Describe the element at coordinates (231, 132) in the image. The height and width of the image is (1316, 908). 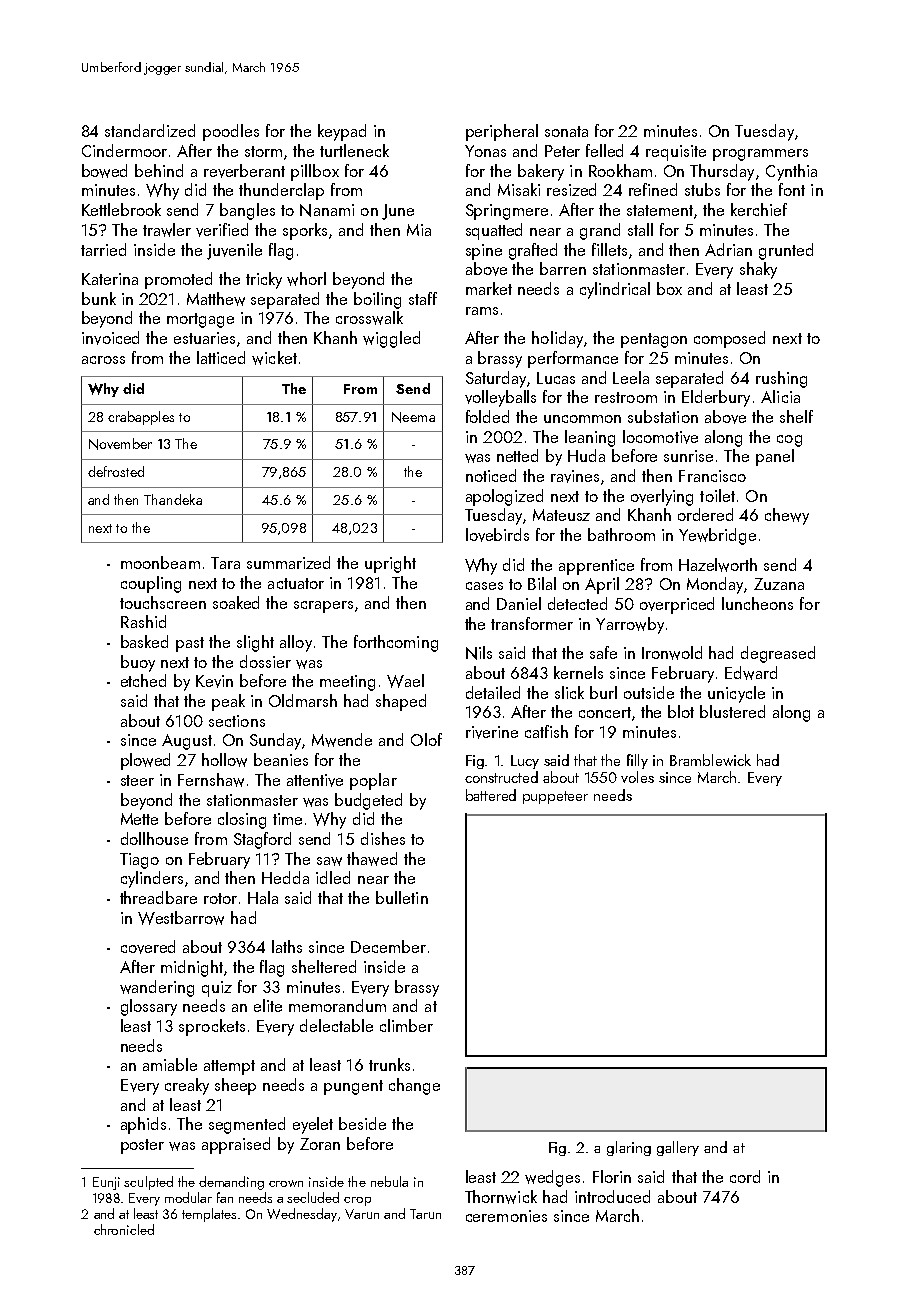
I see `poodles` at that location.
